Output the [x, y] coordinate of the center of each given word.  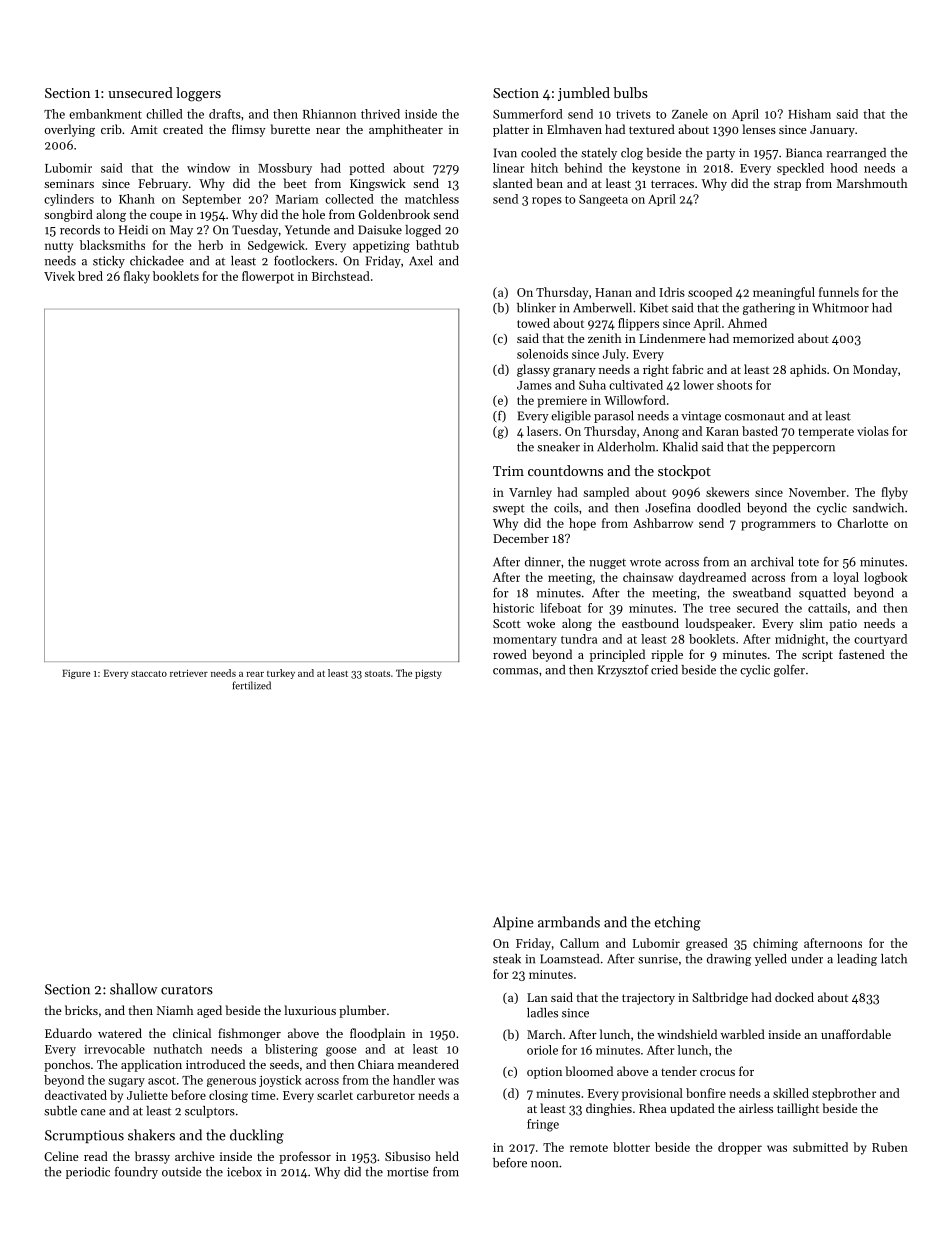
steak [507, 959]
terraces [672, 184]
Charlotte [862, 523]
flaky [137, 277]
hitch [544, 168]
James [534, 385]
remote [589, 1148]
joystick [280, 1081]
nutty [59, 247]
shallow [133, 989]
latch [894, 959]
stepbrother [844, 1094]
